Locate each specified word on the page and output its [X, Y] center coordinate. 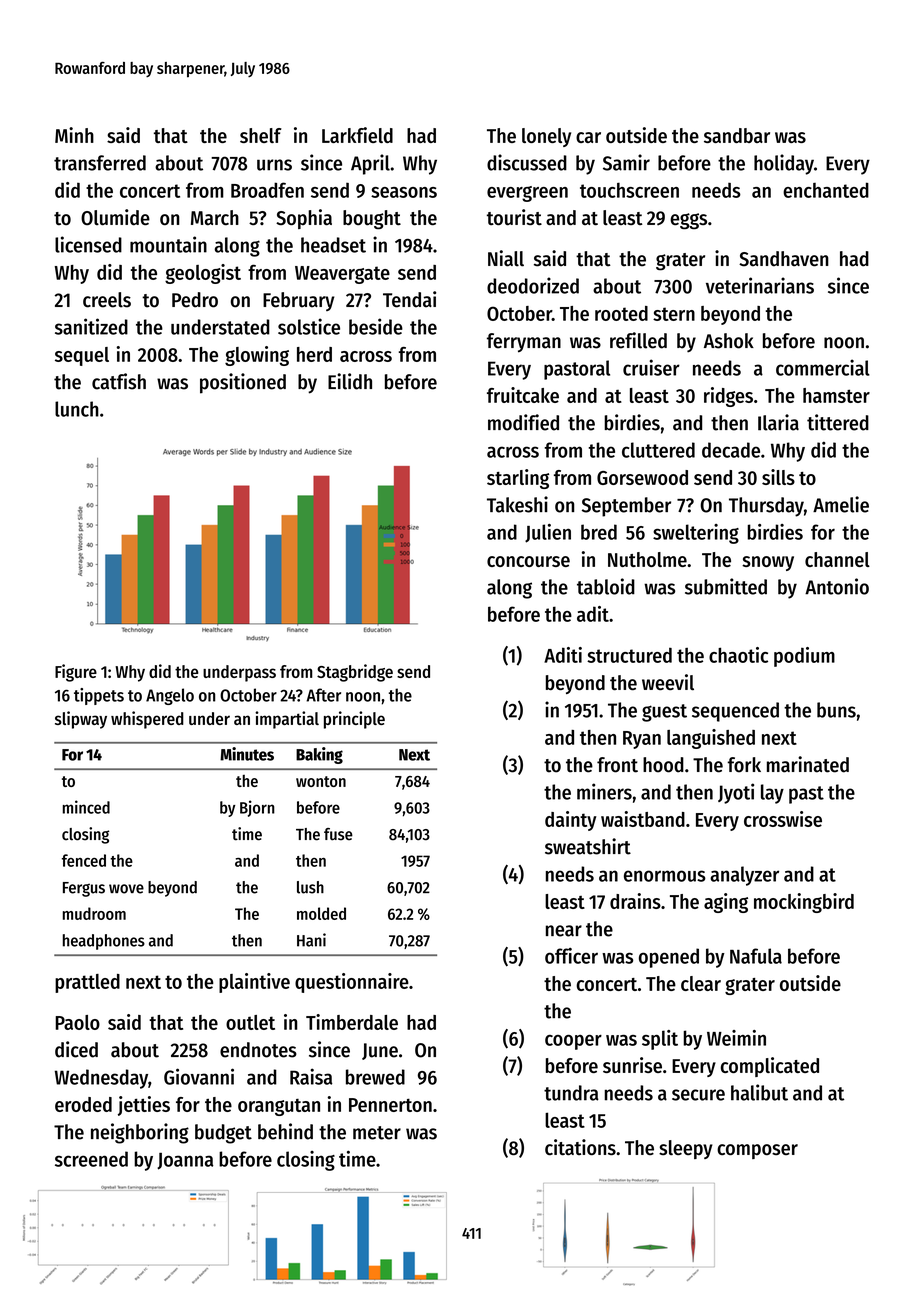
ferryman [524, 343]
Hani [311, 940]
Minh [74, 135]
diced [76, 1049]
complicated [770, 1067]
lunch [77, 409]
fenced [84, 860]
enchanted [826, 190]
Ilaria [778, 422]
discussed [527, 162]
